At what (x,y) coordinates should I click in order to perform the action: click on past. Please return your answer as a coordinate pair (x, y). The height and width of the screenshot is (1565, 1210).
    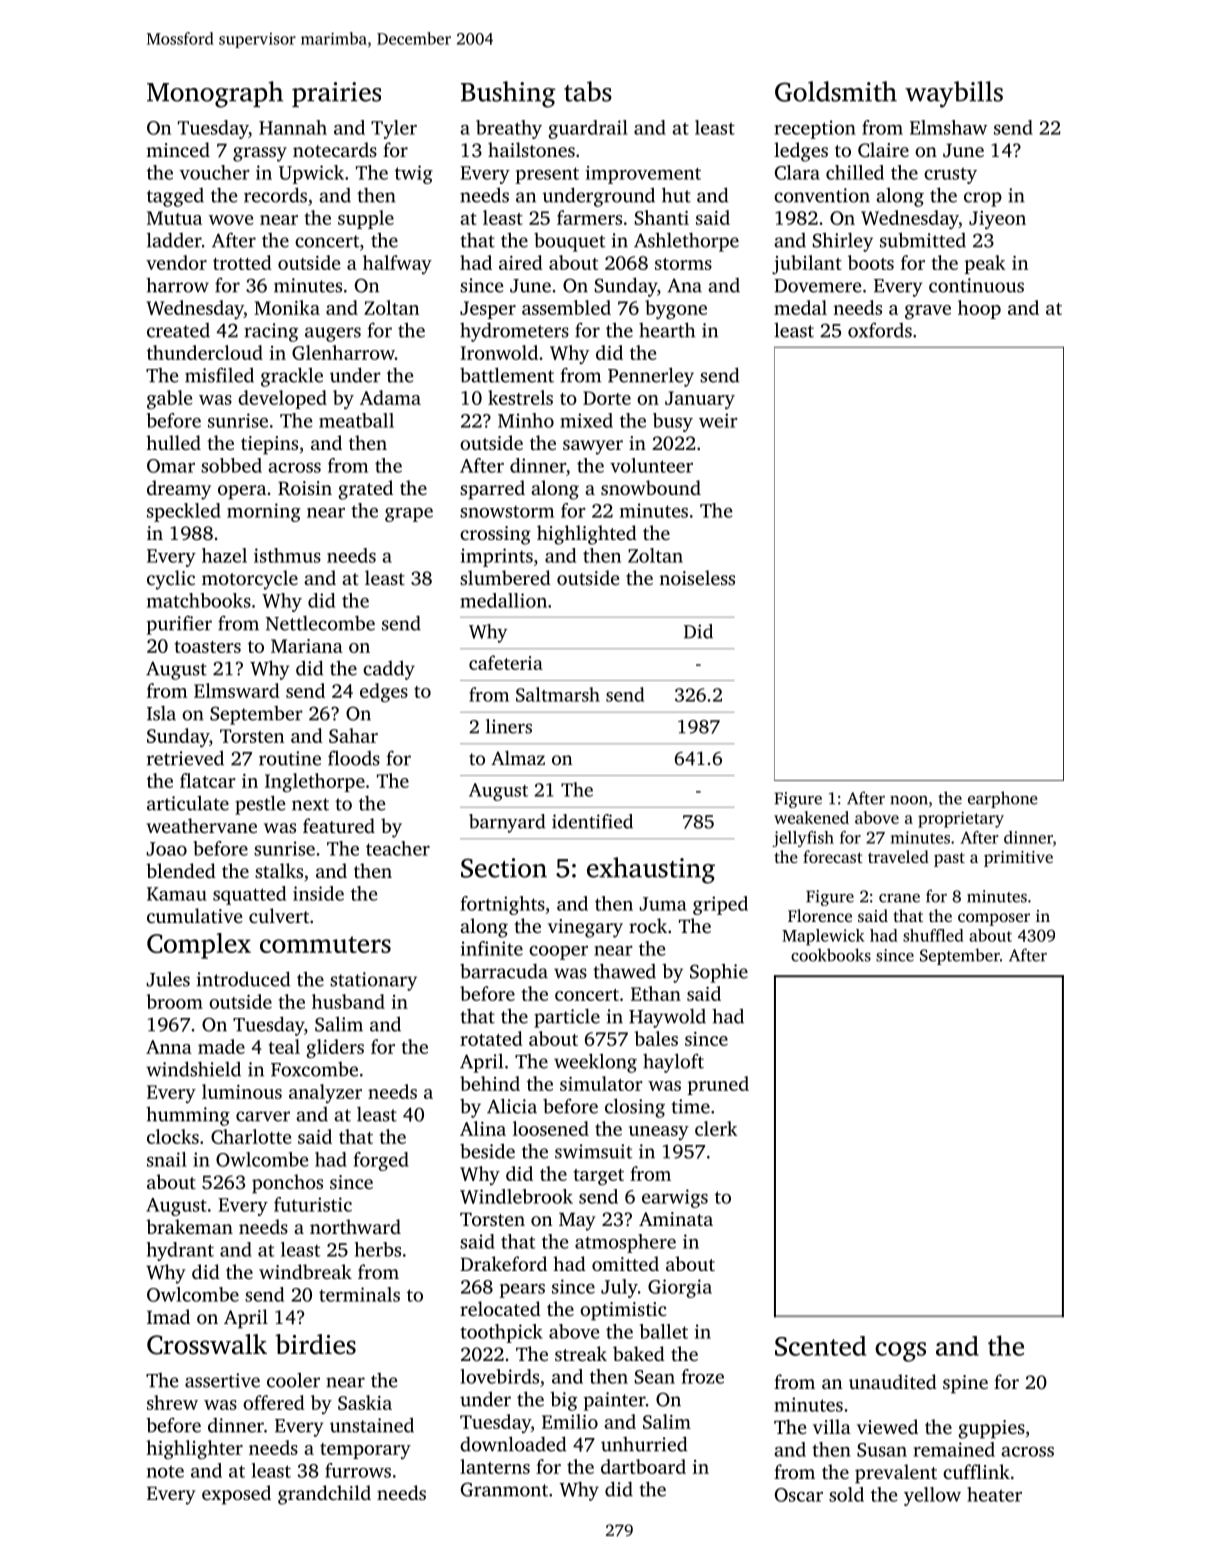
    Looking at the image, I should click on (949, 860).
